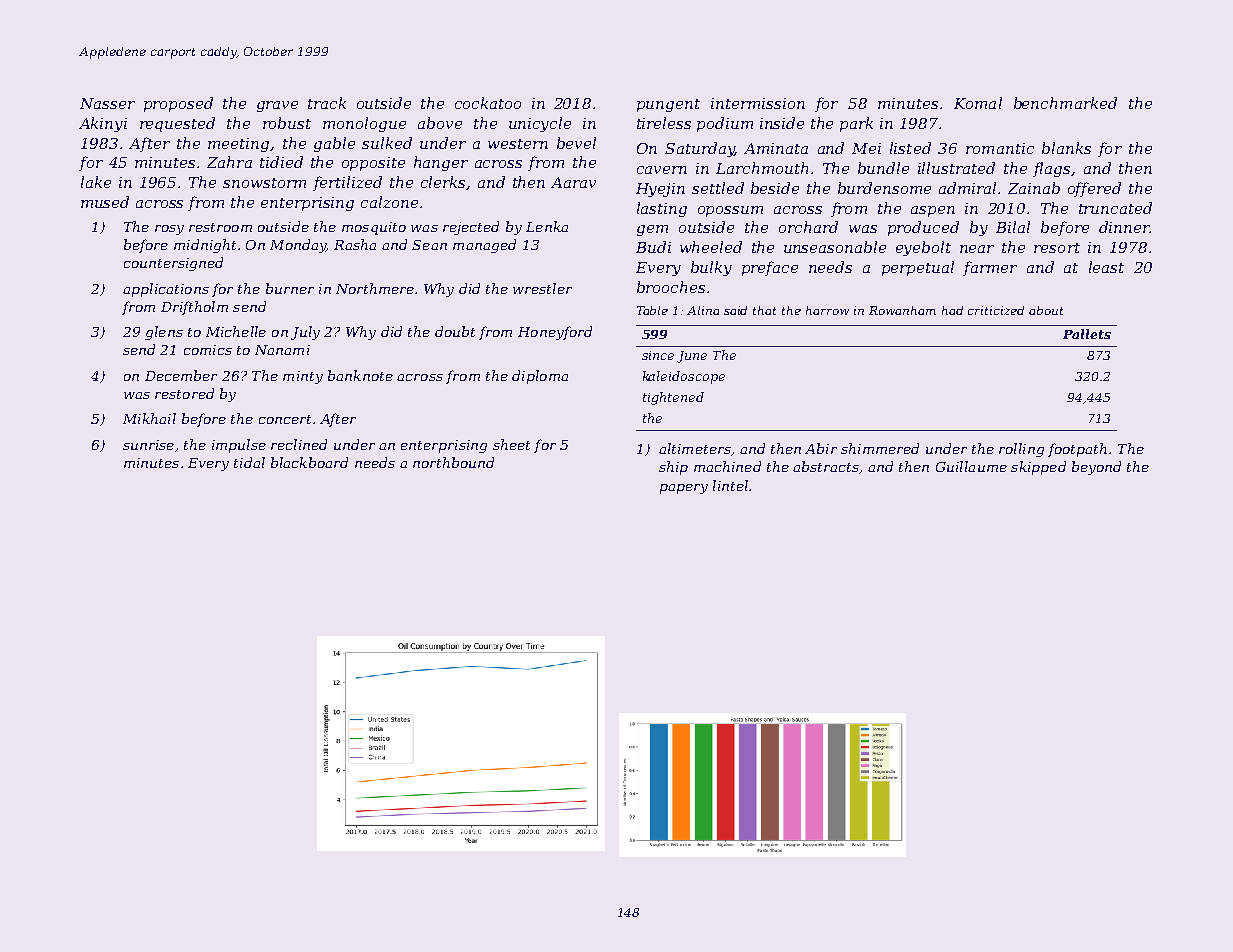  Describe the element at coordinates (856, 124) in the screenshot. I see `park` at that location.
